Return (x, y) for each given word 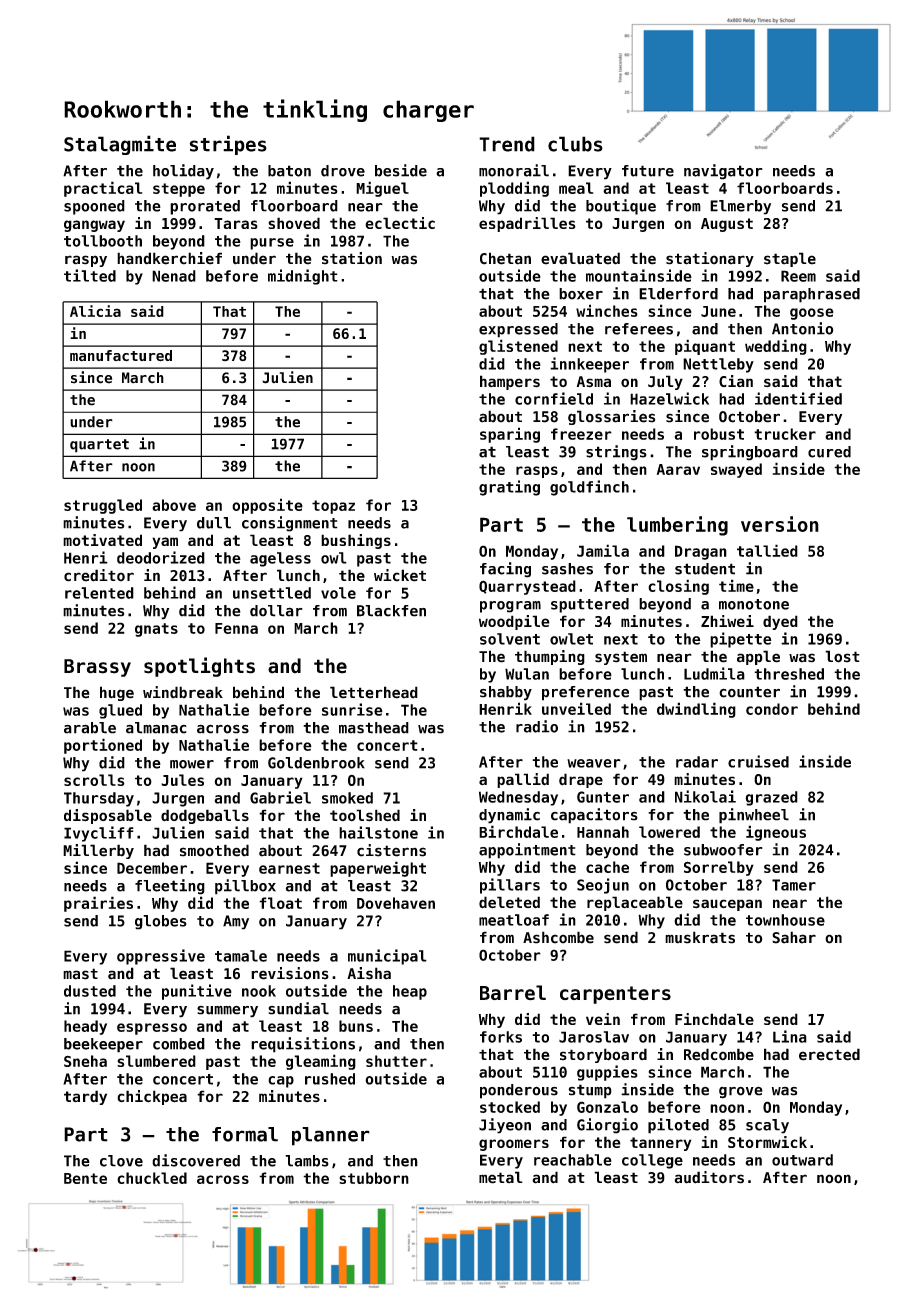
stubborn (374, 1178)
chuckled (152, 1178)
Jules (182, 780)
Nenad (174, 276)
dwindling (696, 710)
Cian (736, 381)
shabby (506, 693)
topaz (333, 507)
